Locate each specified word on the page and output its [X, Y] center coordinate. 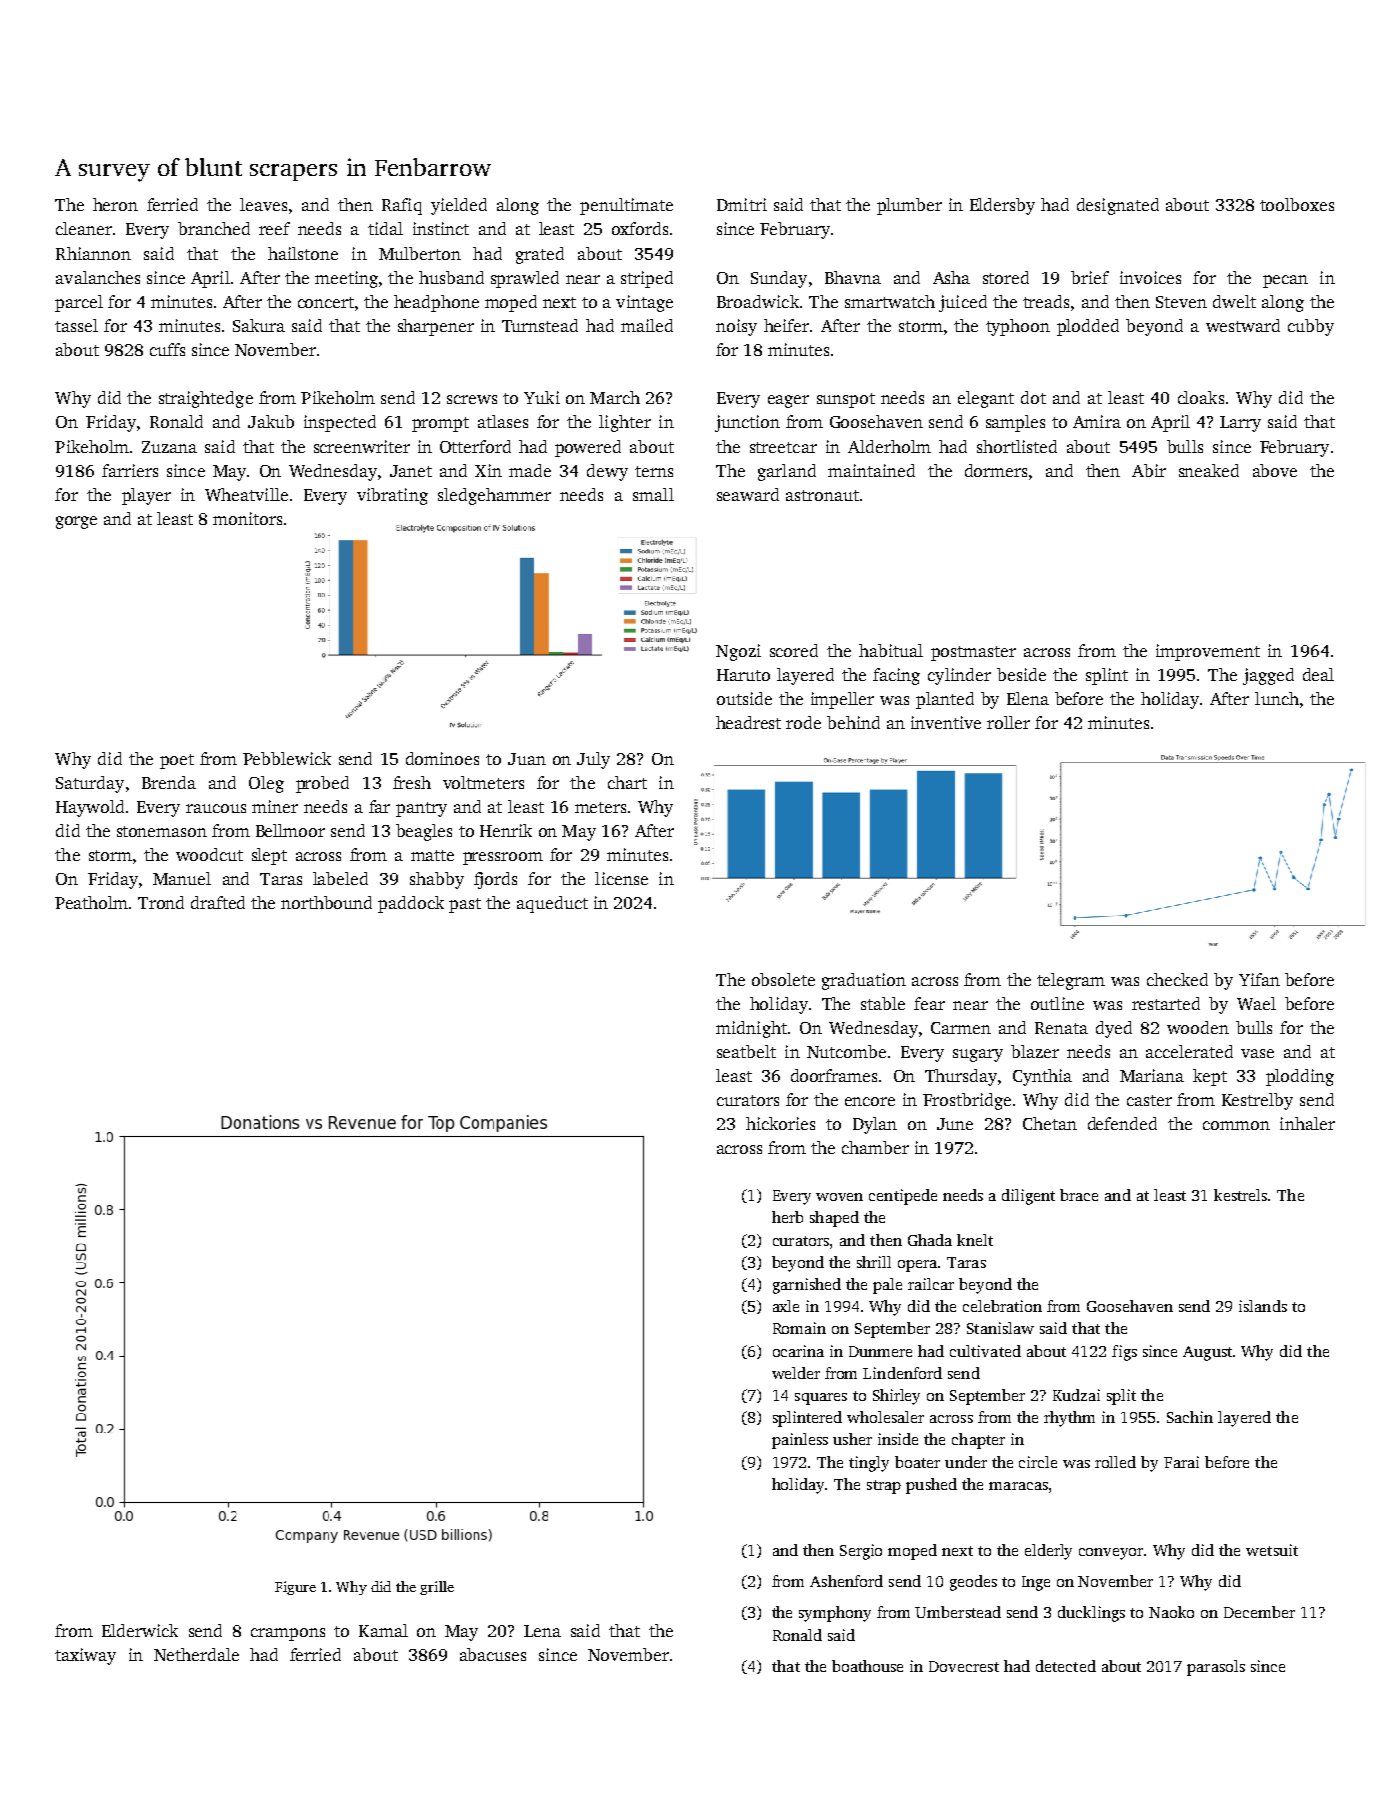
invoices [1150, 277]
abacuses [493, 1654]
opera [917, 1266]
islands [1263, 1306]
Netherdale [196, 1654]
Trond [161, 902]
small [653, 494]
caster [1149, 1100]
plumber [909, 206]
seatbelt [746, 1051]
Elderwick [140, 1630]
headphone [436, 303]
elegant [986, 399]
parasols [1216, 1668]
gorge [76, 522]
